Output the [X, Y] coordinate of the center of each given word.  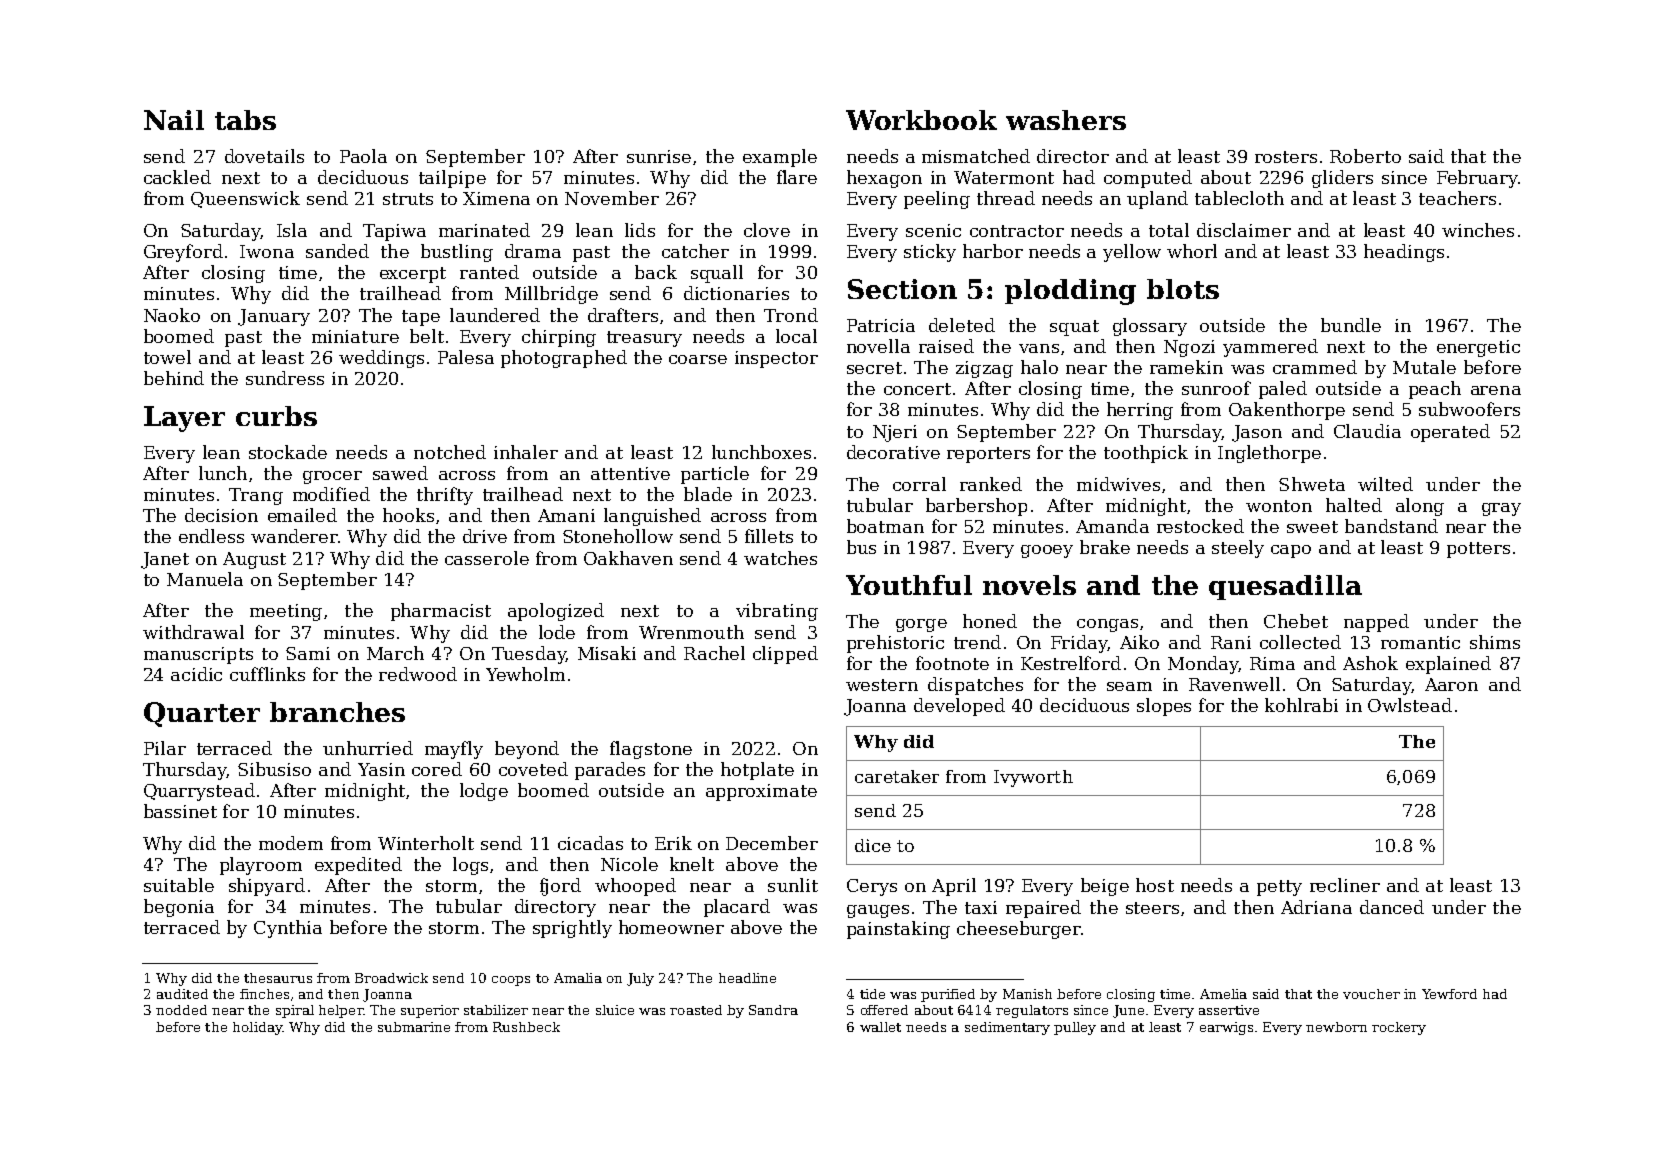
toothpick [1146, 454]
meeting [286, 612]
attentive [630, 473]
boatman [885, 526]
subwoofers [1469, 409]
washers [1066, 120]
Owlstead [1410, 705]
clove [767, 230]
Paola [363, 156]
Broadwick [391, 978]
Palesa [466, 357]
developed [959, 707]
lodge [484, 792]
